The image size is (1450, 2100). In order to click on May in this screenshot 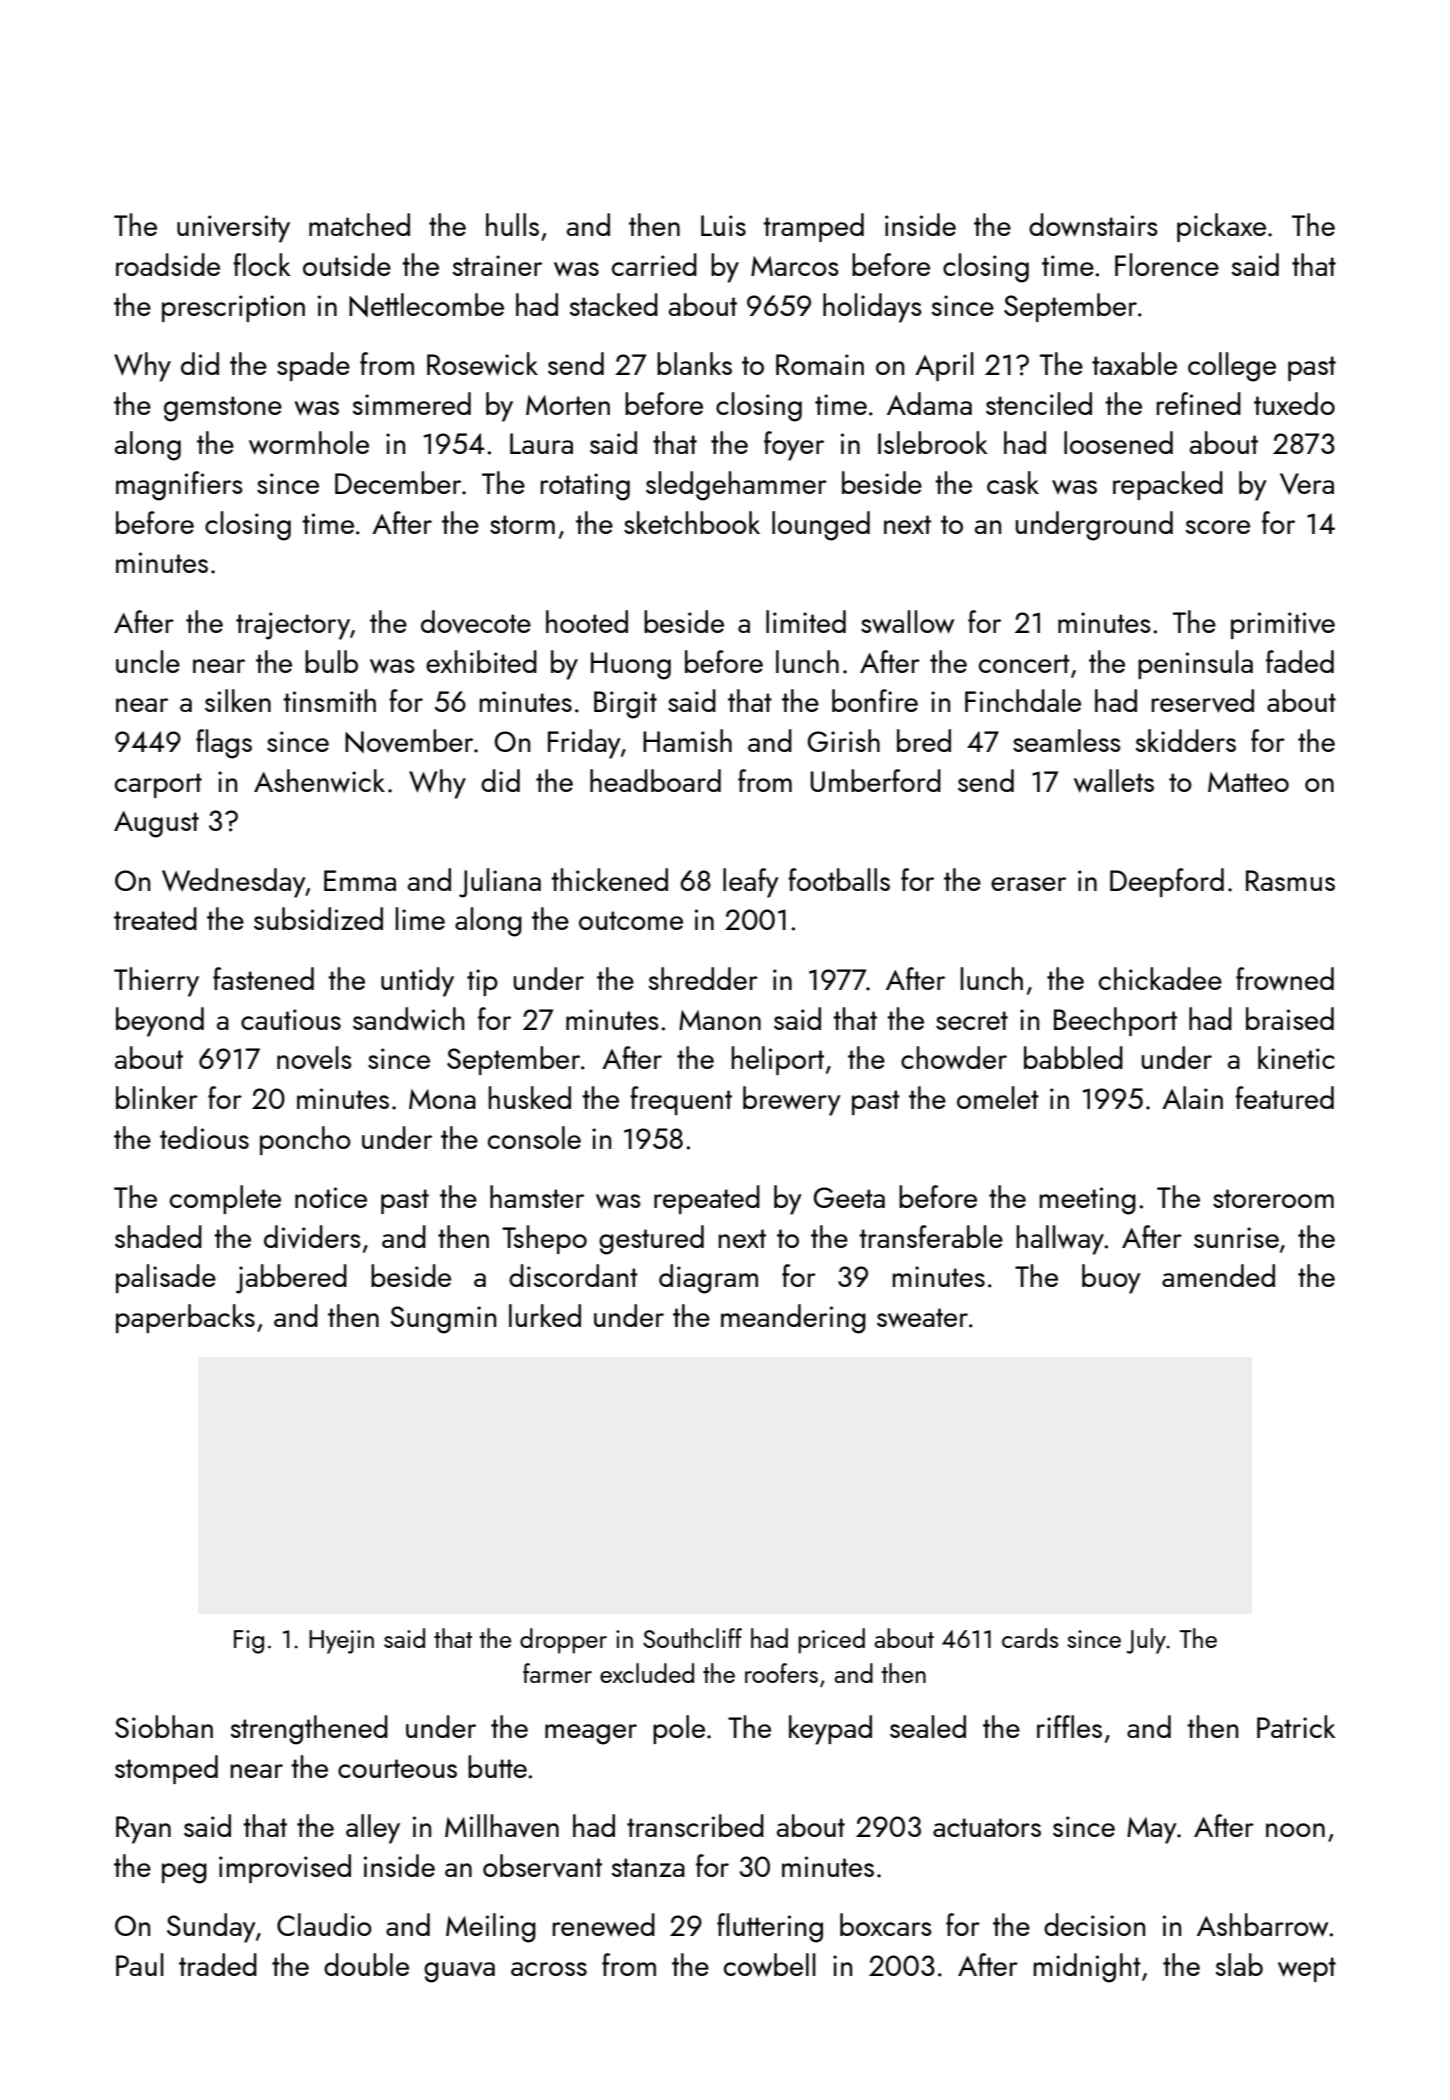, I will do `click(1152, 1830)`.
